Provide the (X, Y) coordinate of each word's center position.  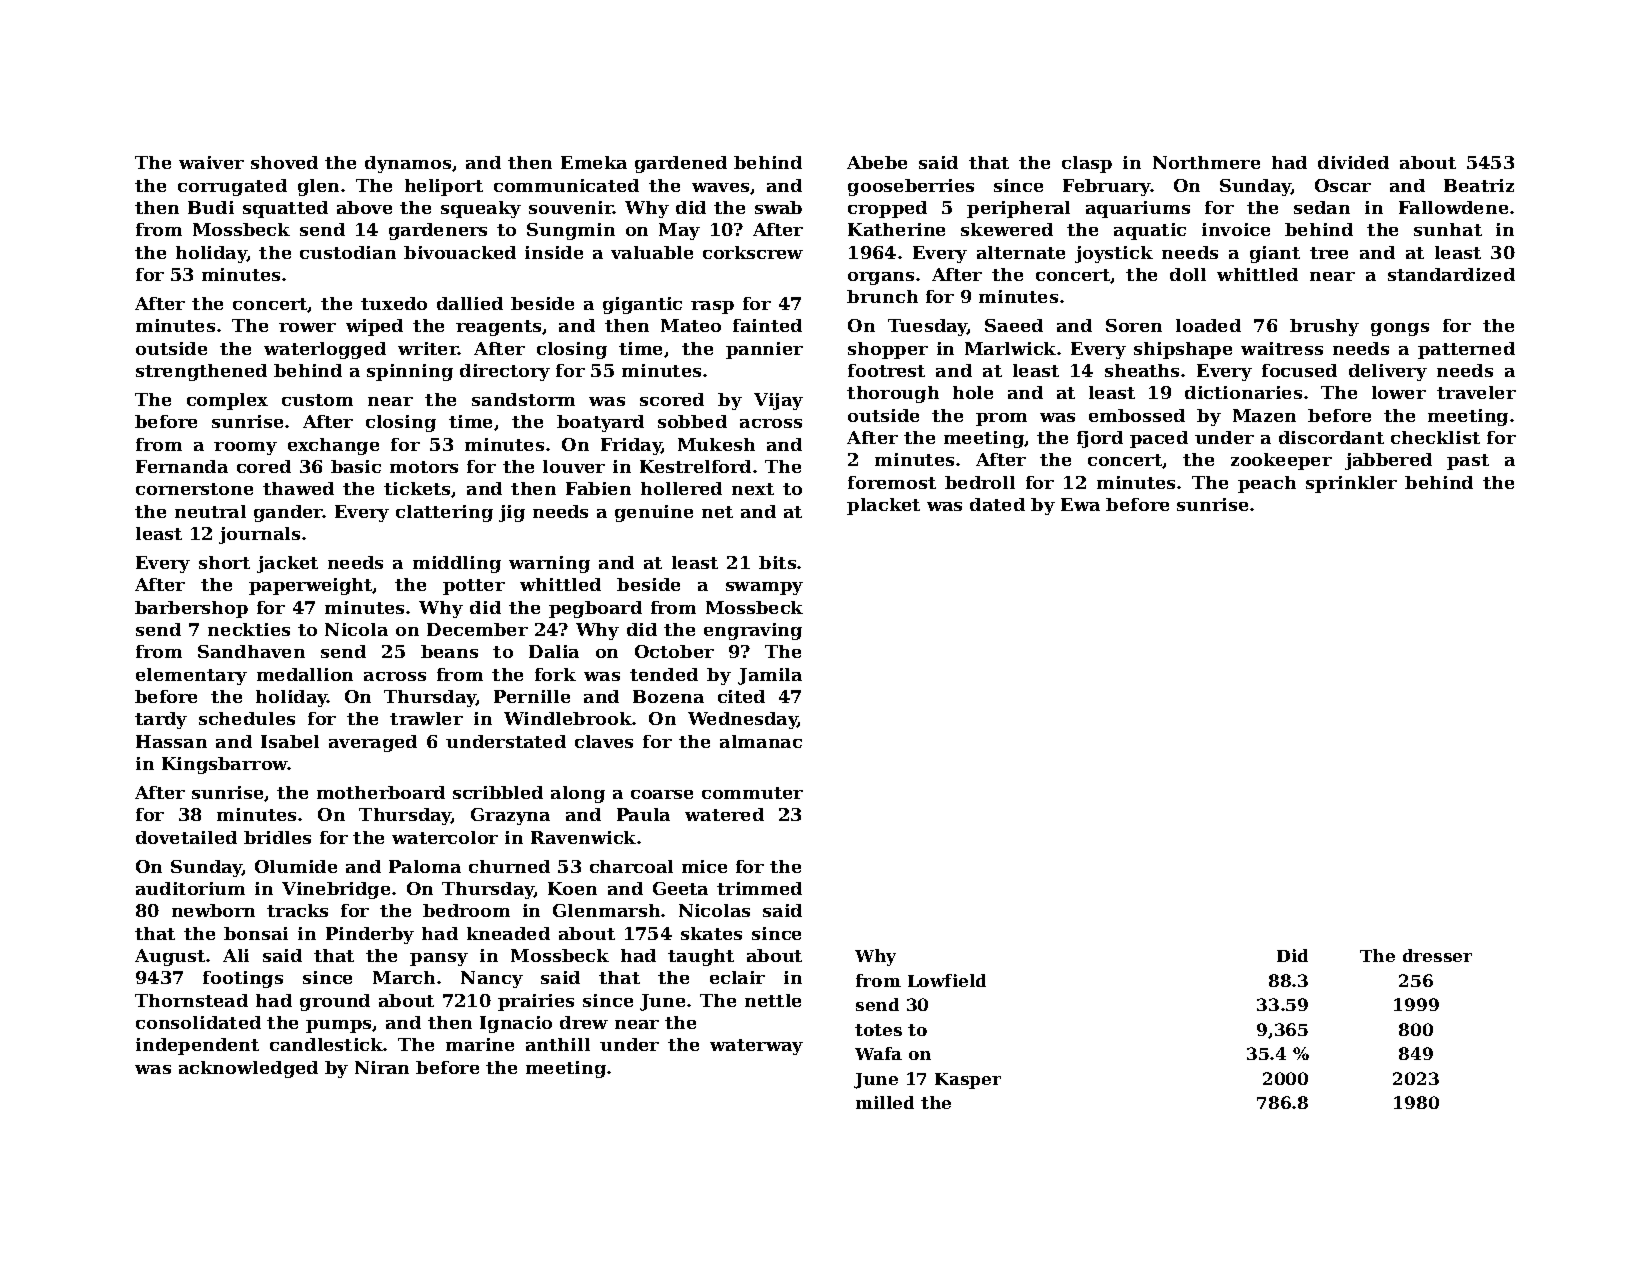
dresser (1437, 955)
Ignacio (516, 1024)
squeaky (481, 209)
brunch (882, 296)
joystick (1114, 254)
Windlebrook (568, 718)
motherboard (381, 792)
